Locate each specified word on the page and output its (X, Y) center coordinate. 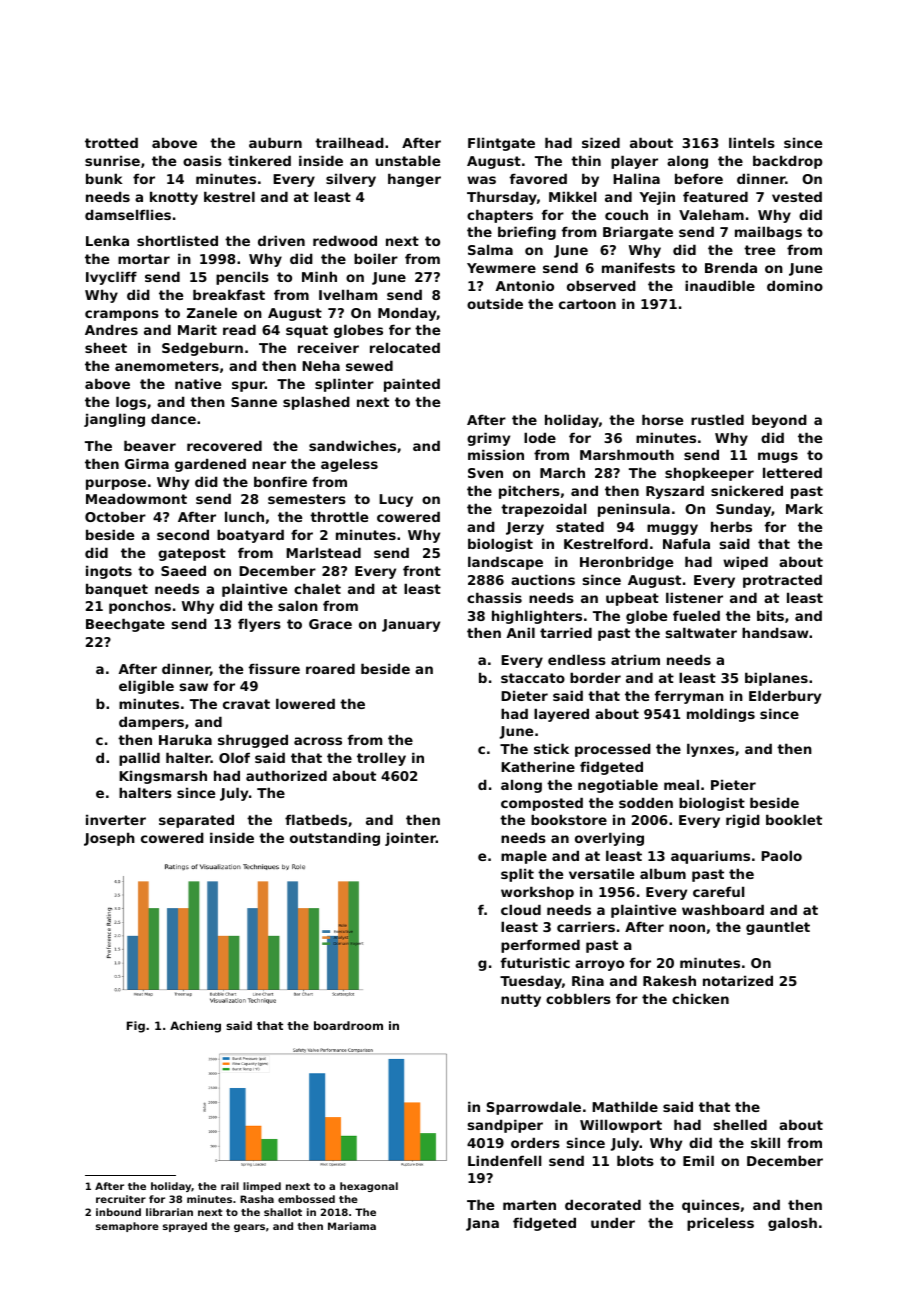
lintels (752, 142)
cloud (521, 909)
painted (412, 385)
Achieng (195, 1027)
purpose (116, 484)
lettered (792, 472)
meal (681, 784)
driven (281, 240)
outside (495, 303)
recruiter (121, 1199)
